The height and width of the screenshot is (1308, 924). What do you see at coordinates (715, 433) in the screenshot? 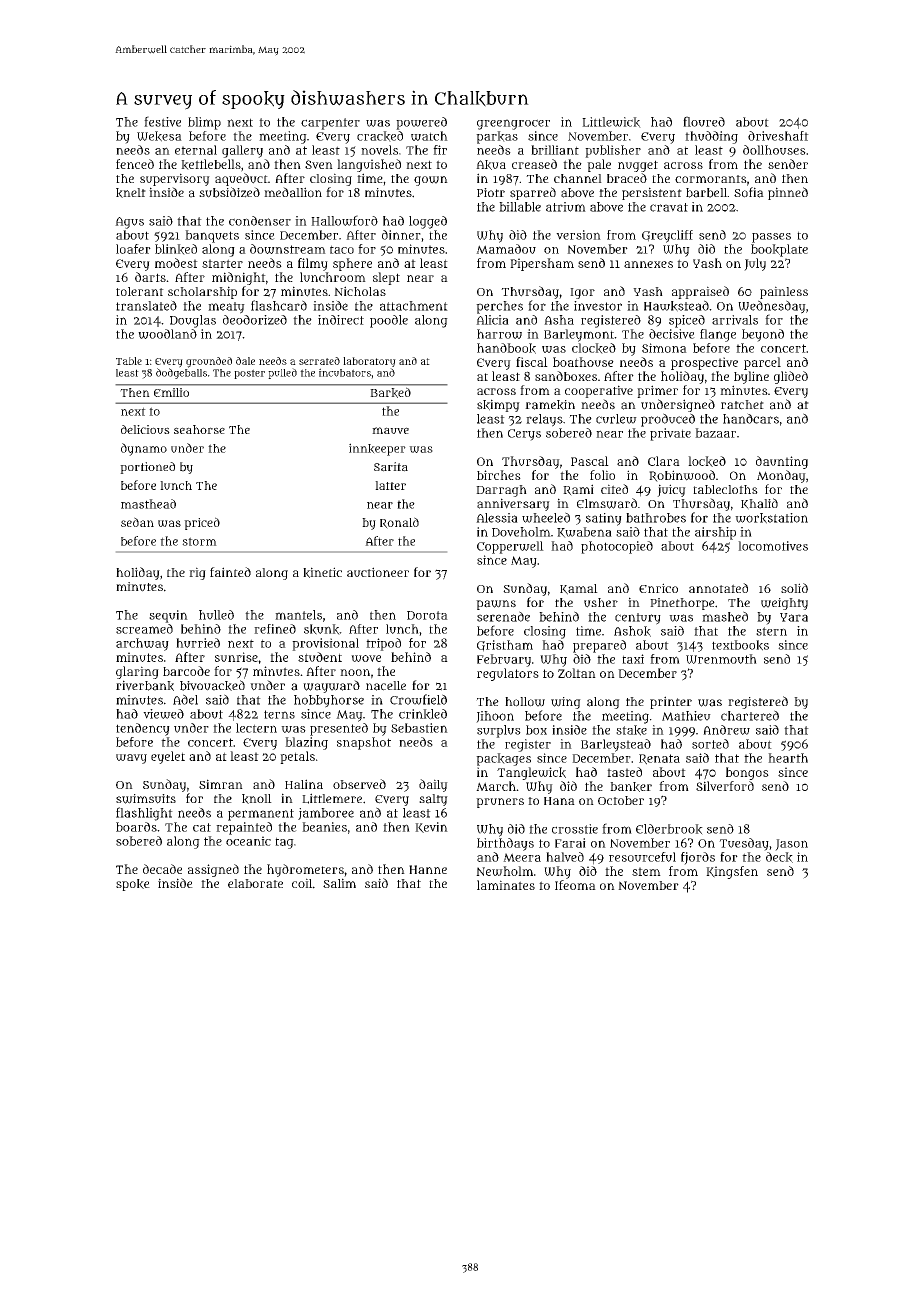
I see `bazaar` at bounding box center [715, 433].
